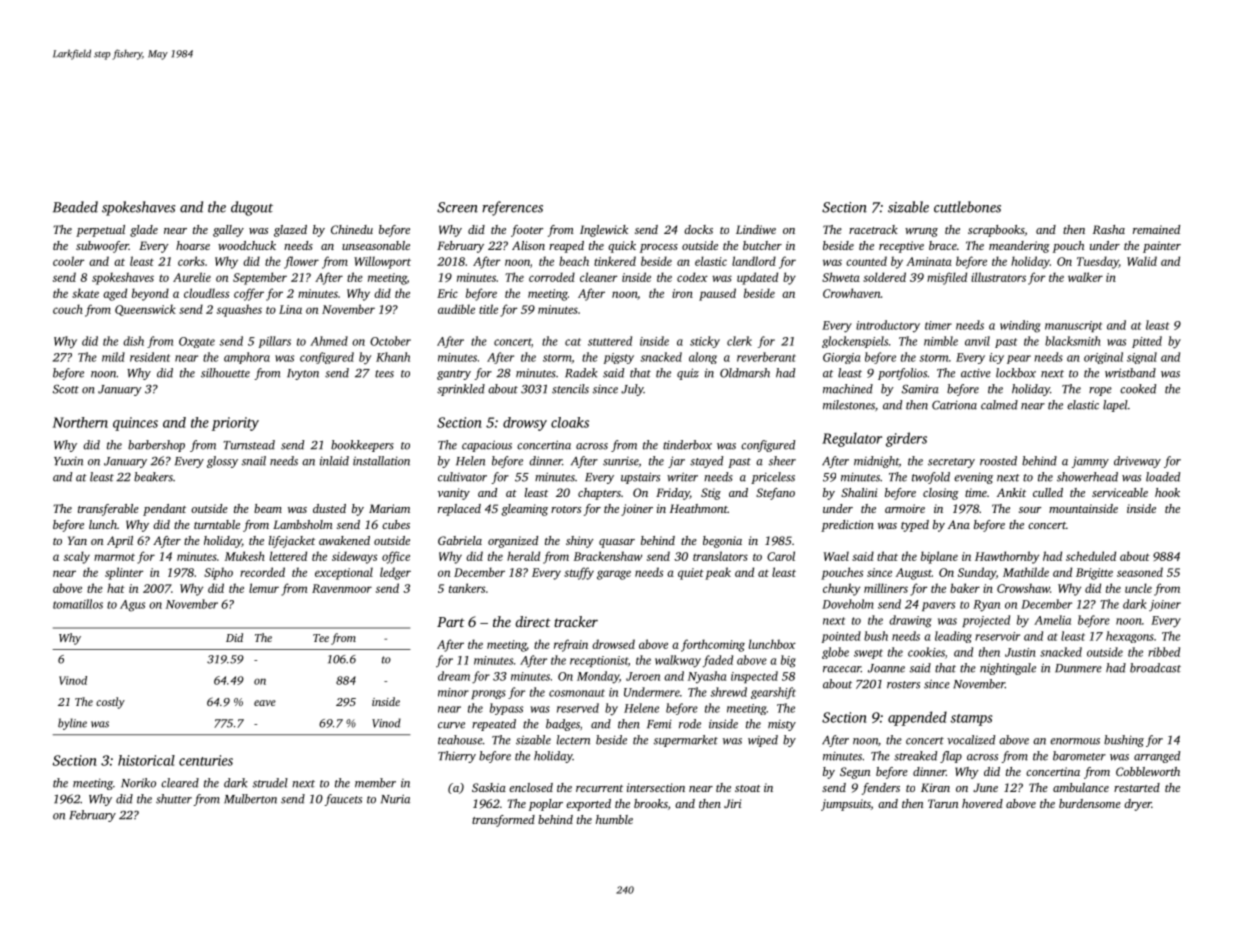  What do you see at coordinates (1138, 805) in the screenshot?
I see `dryer` at bounding box center [1138, 805].
